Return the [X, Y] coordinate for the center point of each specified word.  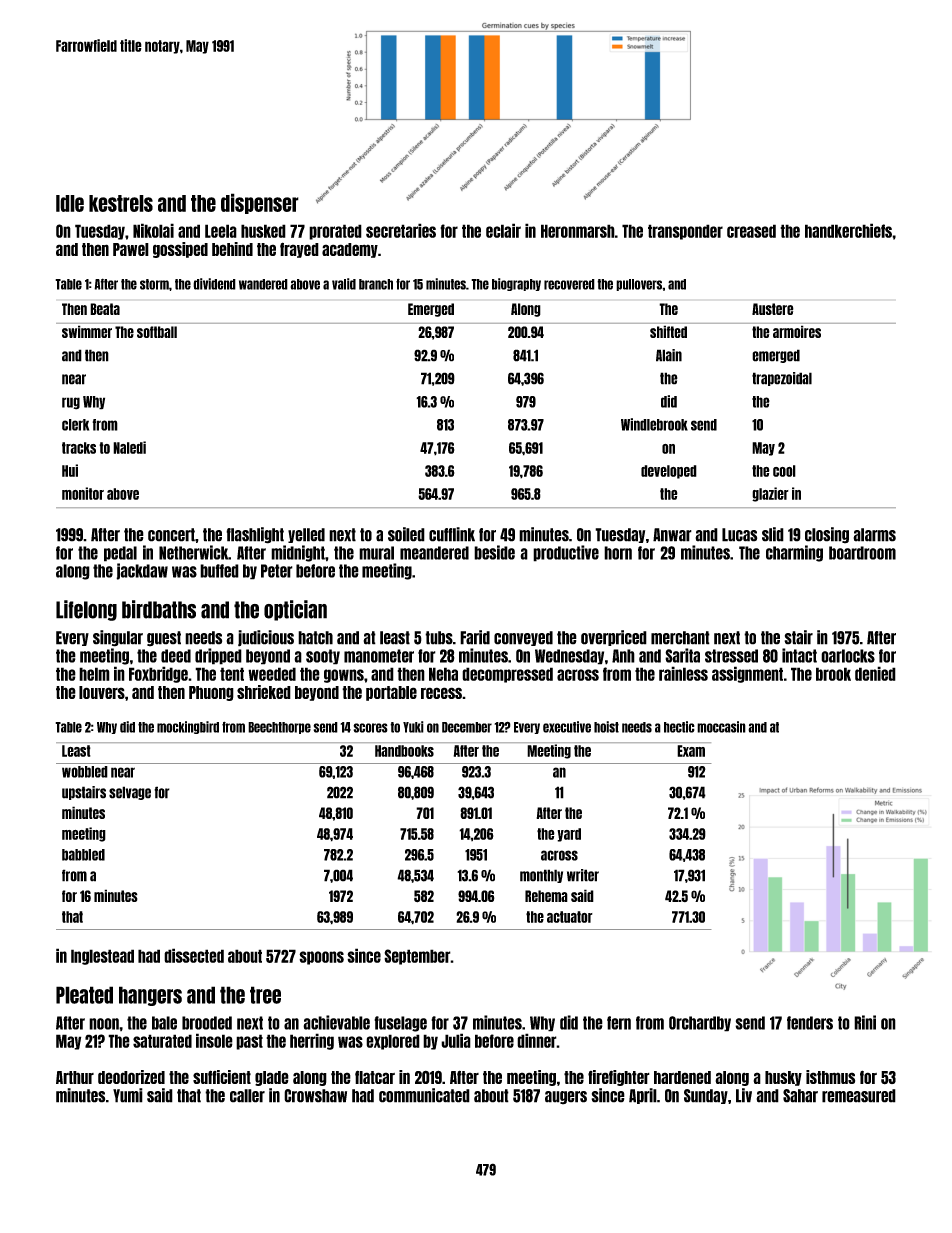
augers [566, 1098]
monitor [83, 493]
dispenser [260, 203]
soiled [406, 534]
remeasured [859, 1096]
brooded [207, 1023]
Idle [70, 203]
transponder [685, 232]
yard [569, 835]
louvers [102, 692]
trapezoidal [782, 379]
